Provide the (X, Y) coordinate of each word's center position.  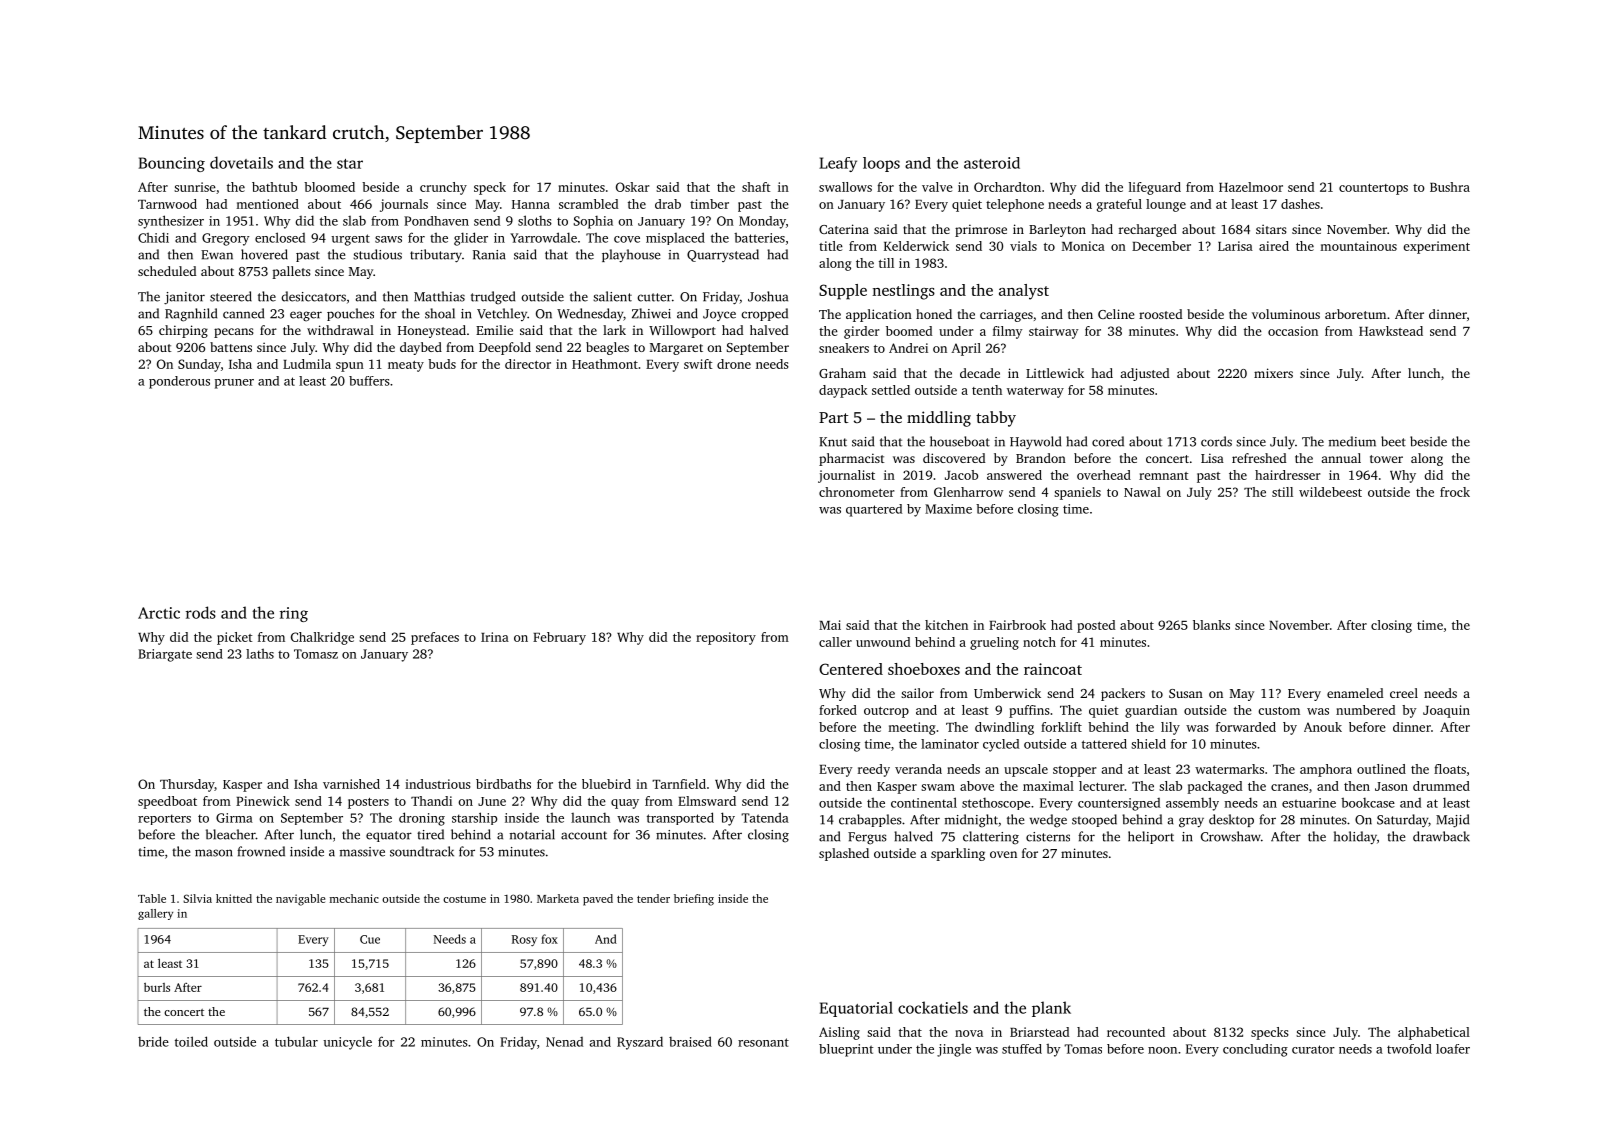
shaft (756, 187)
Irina (495, 637)
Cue (370, 939)
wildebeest (1330, 492)
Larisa (1235, 246)
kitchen (946, 625)
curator (1313, 1049)
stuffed (1022, 1049)
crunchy (443, 188)
